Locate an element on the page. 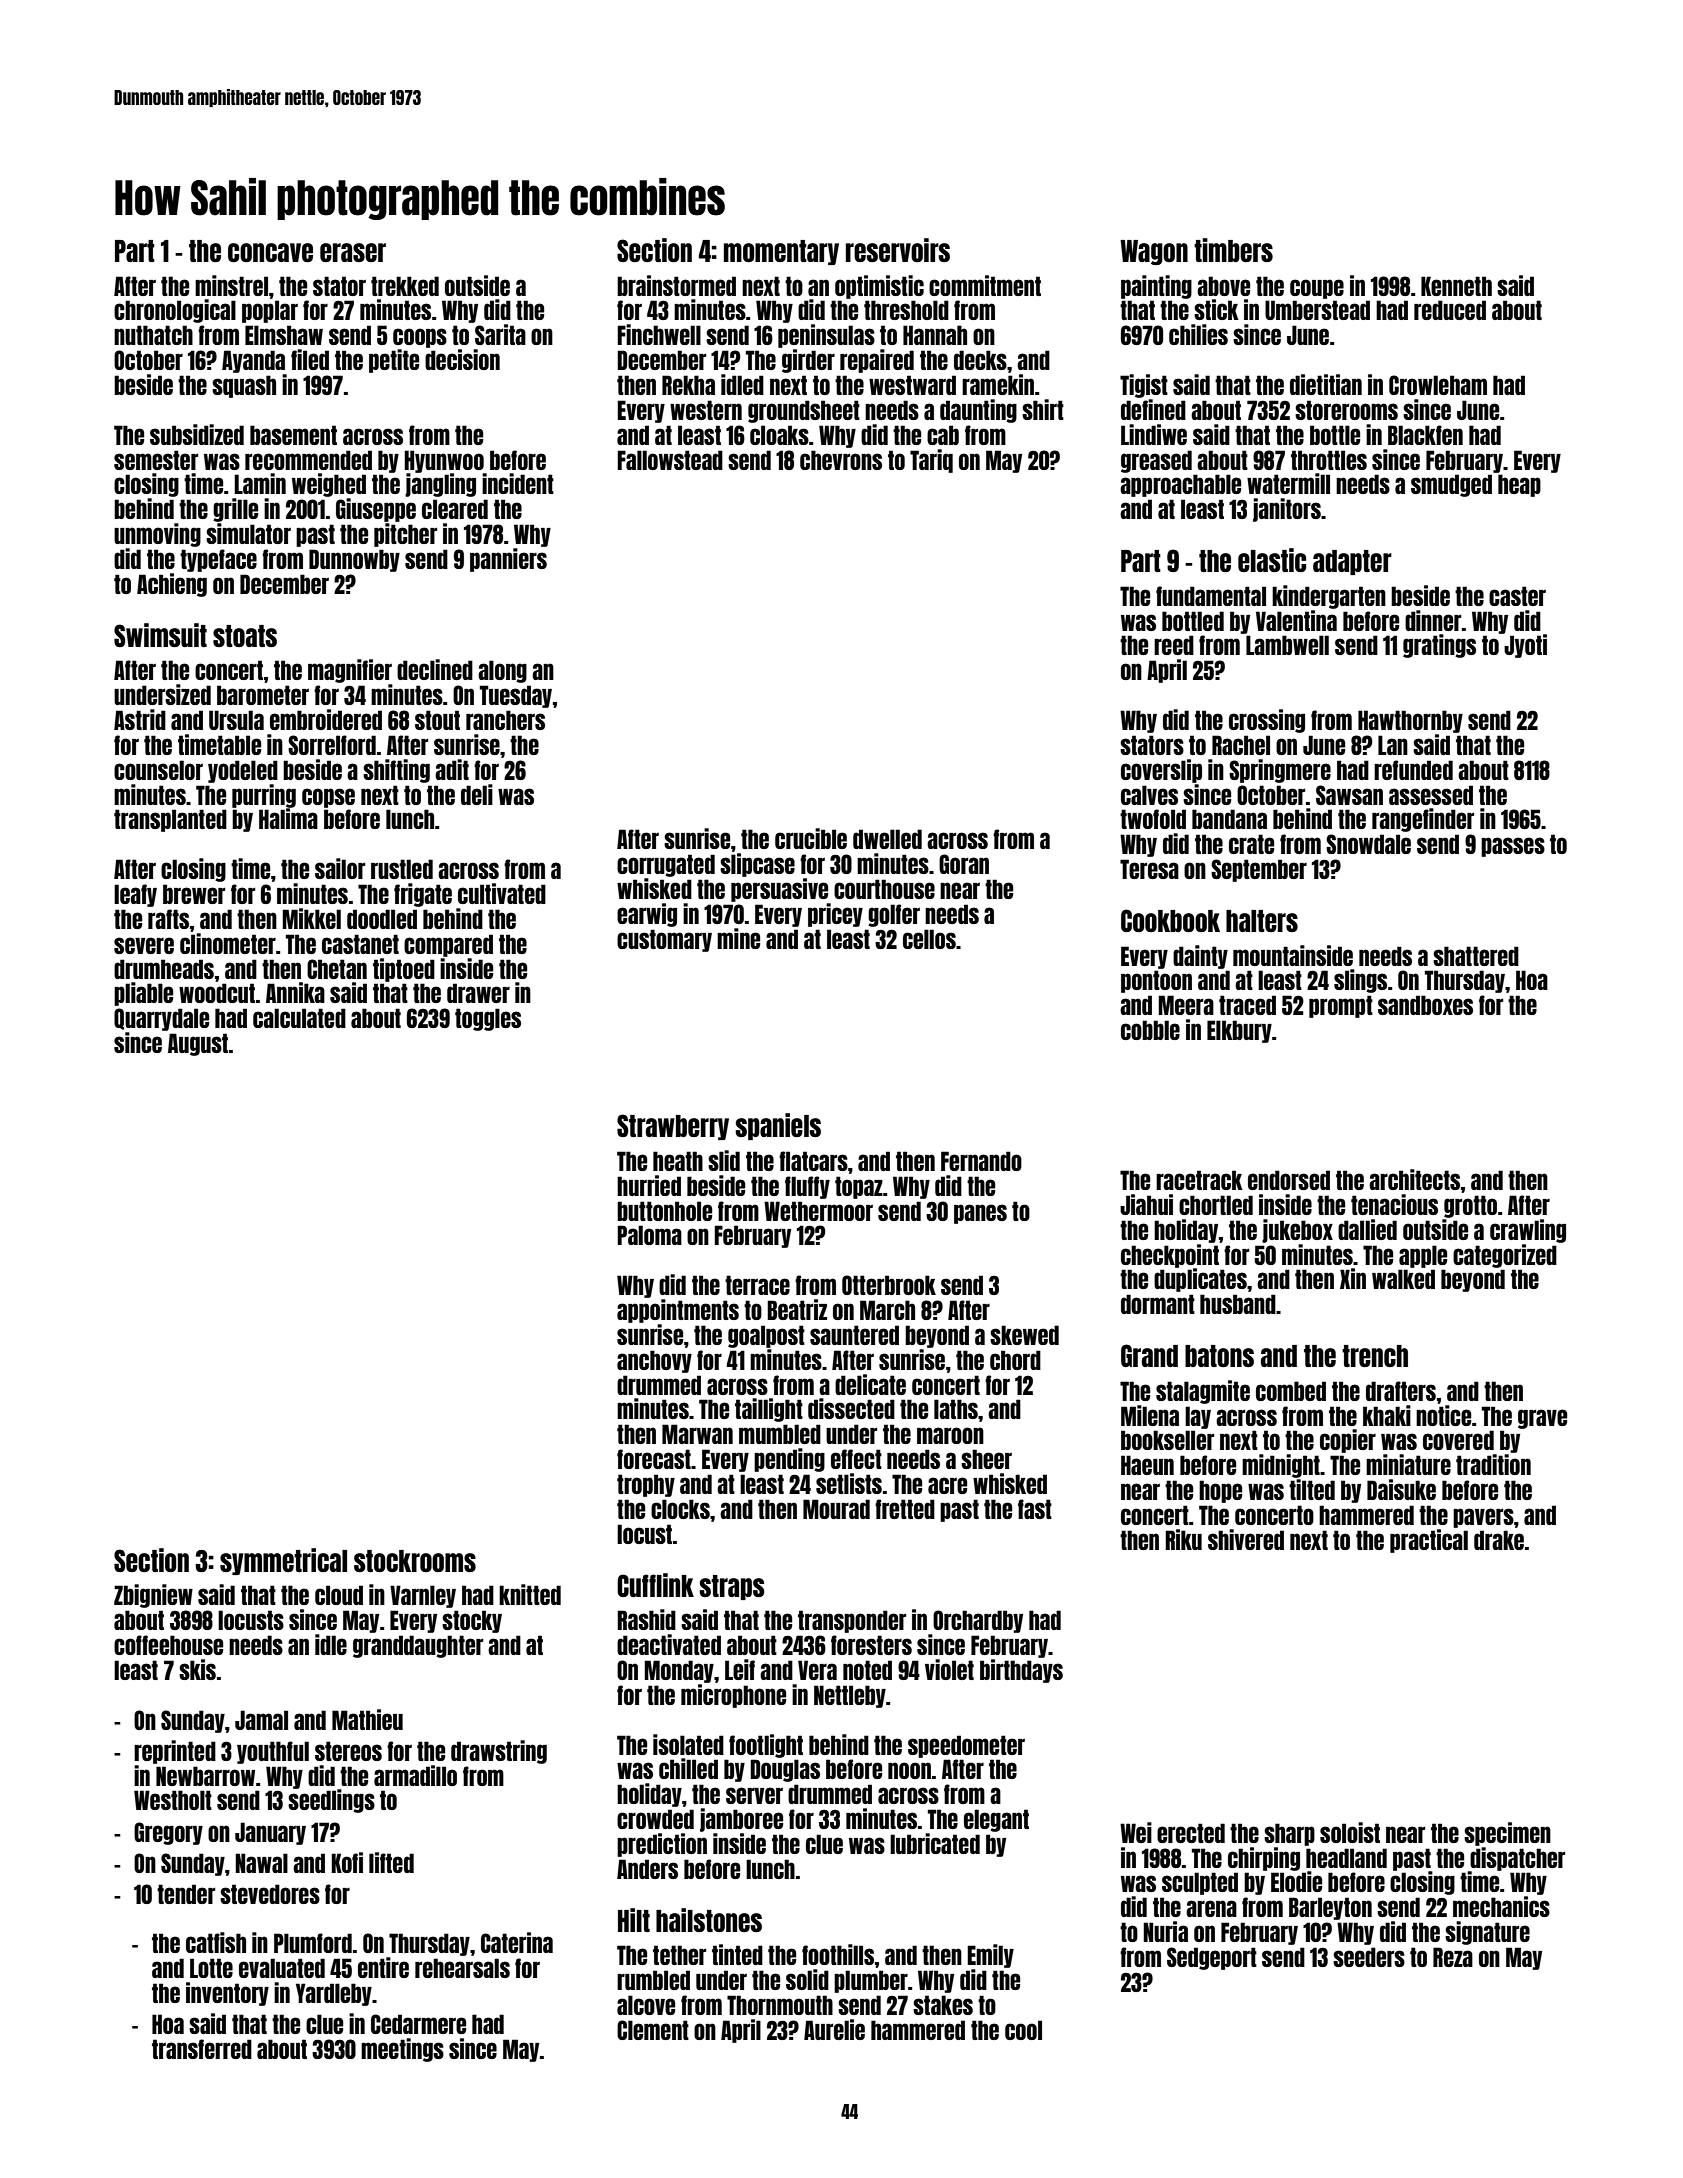 This page has height=2178, width=1683. Clement is located at coordinates (653, 2030).
